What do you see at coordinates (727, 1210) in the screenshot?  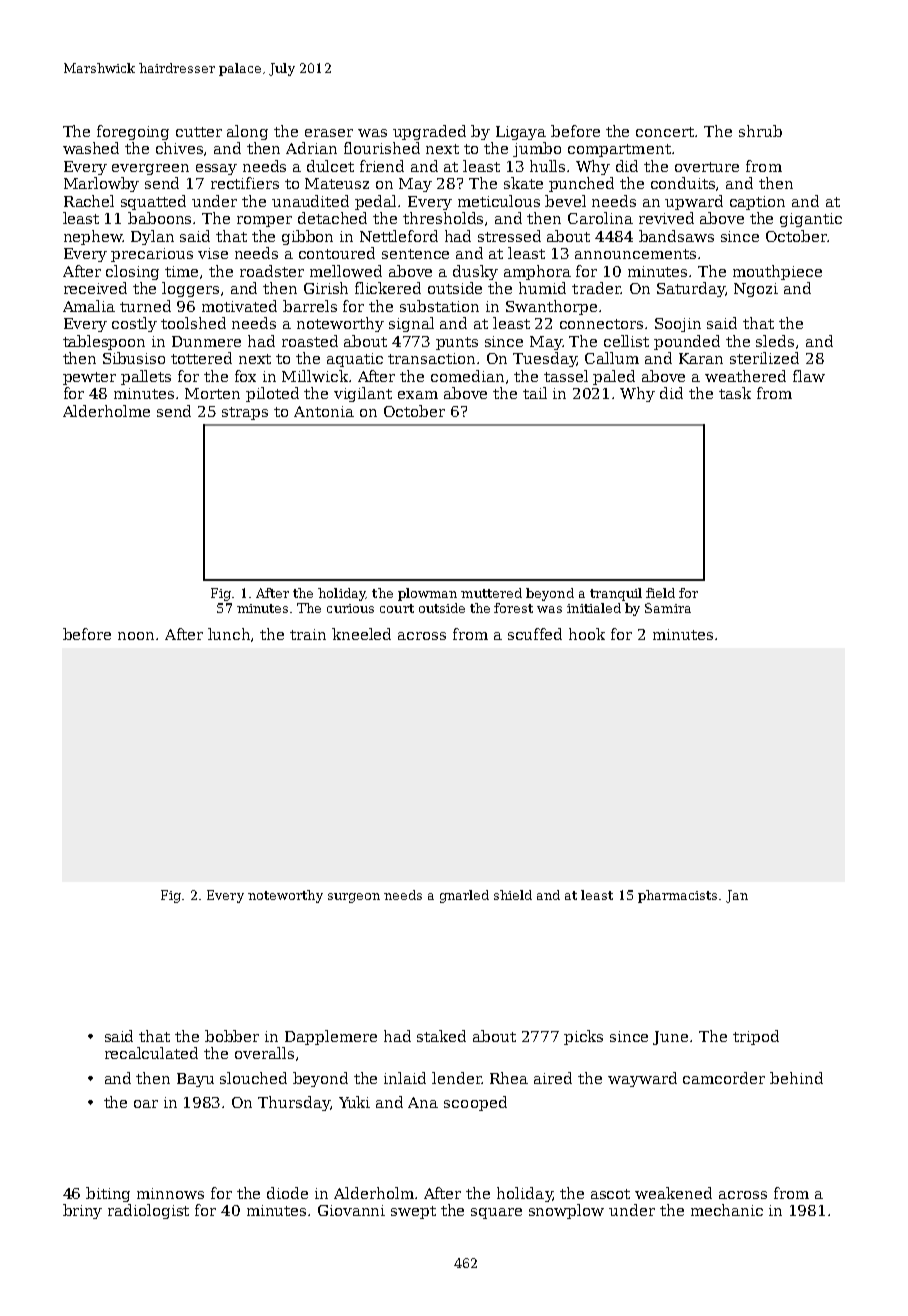 I see `mechanic` at bounding box center [727, 1210].
